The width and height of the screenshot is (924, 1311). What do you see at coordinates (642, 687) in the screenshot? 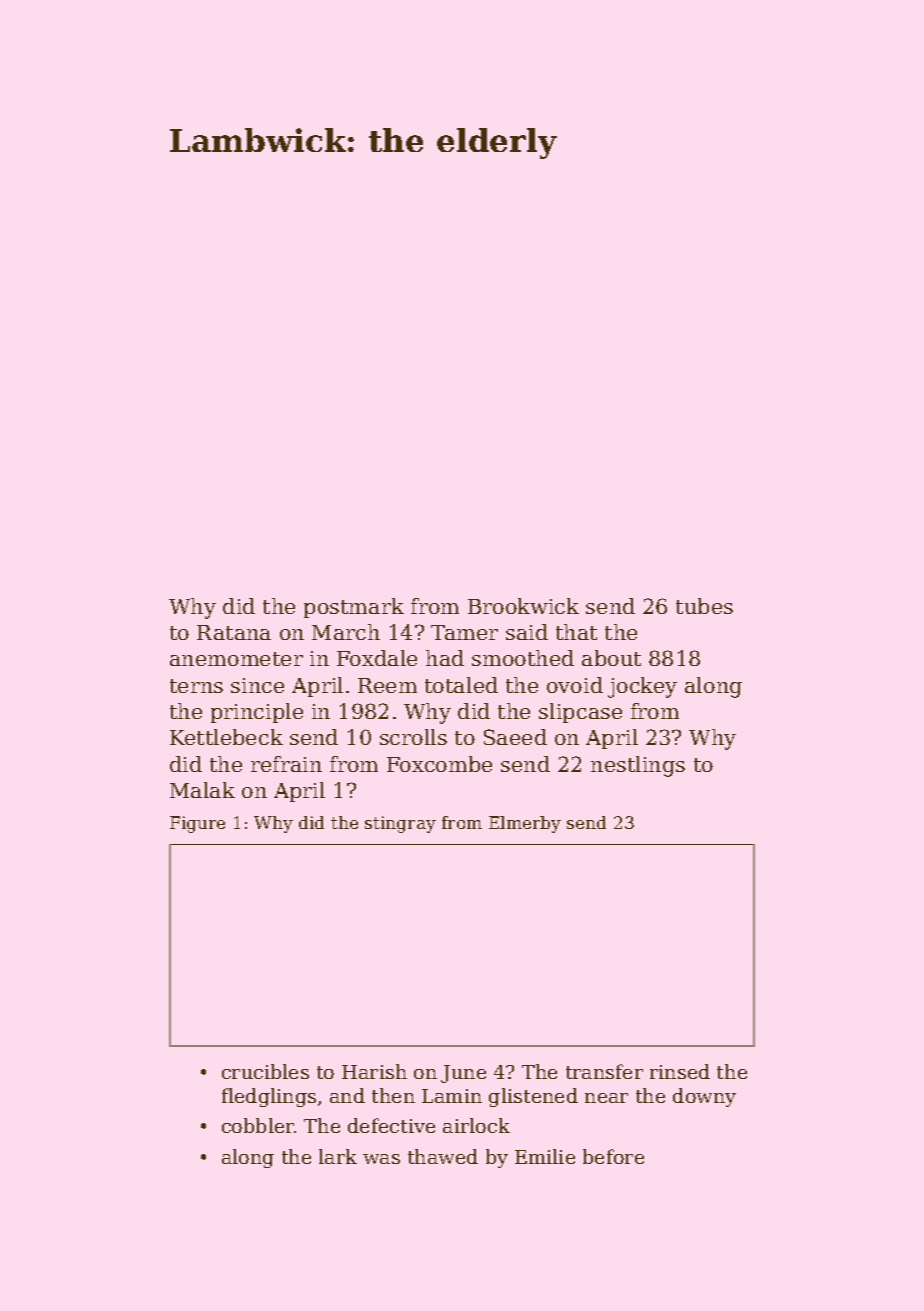
I see `jockey` at bounding box center [642, 687].
